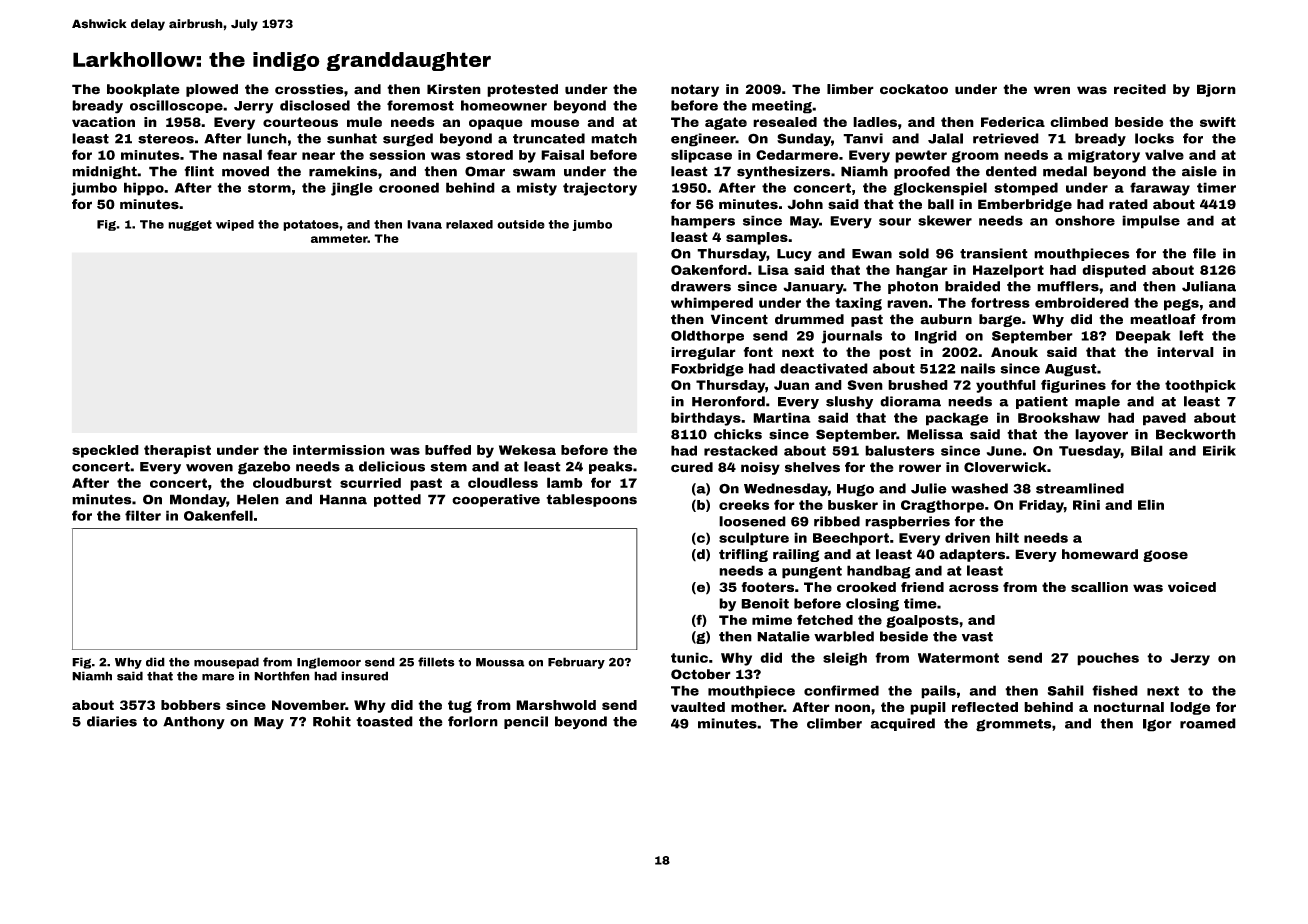  I want to click on cooperative, so click(496, 500).
